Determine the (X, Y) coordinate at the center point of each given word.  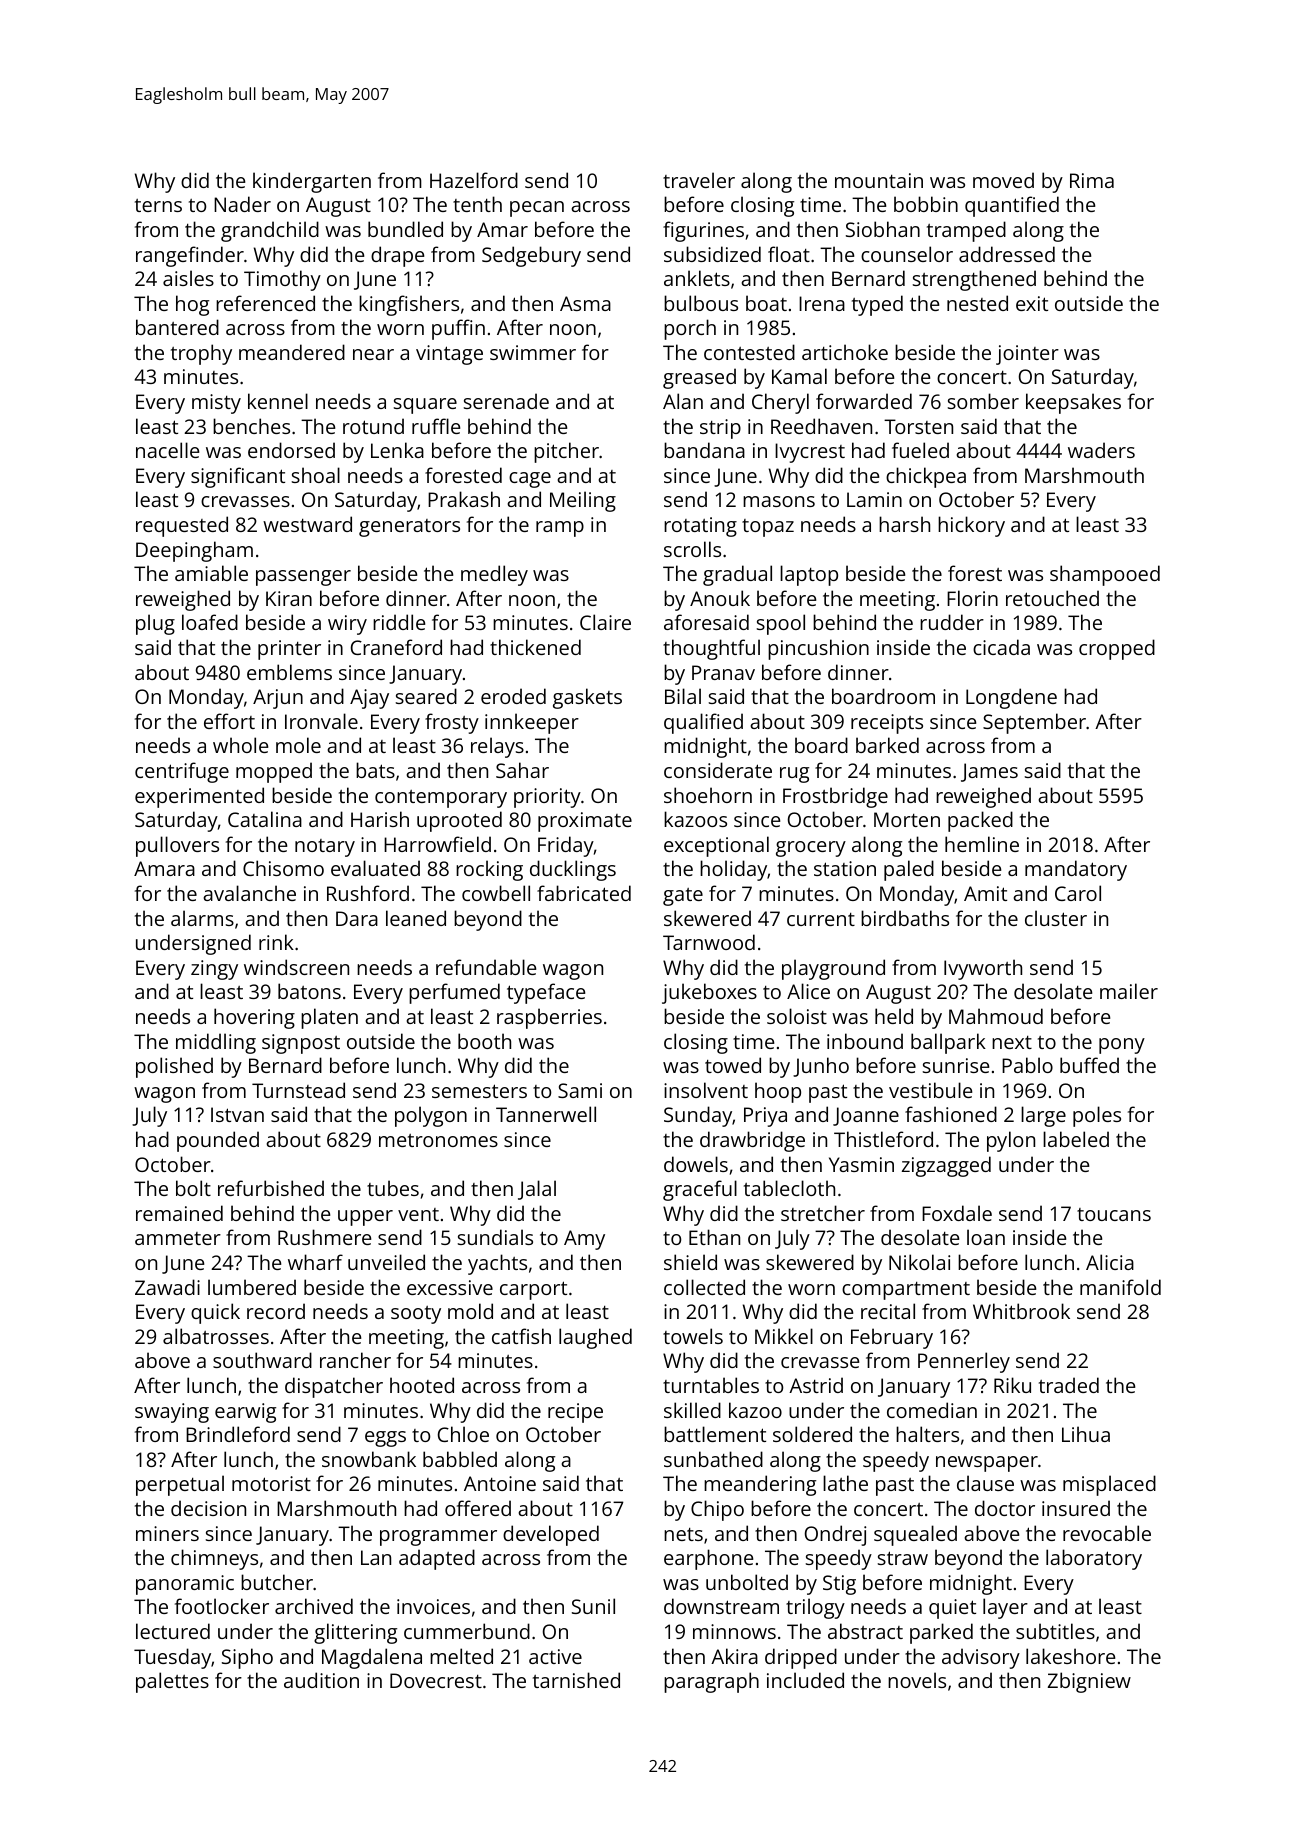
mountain (879, 180)
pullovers (177, 846)
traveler (699, 180)
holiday (733, 870)
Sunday (698, 1116)
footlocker (222, 1606)
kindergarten (312, 182)
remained (179, 1213)
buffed (1089, 1065)
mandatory (1076, 870)
